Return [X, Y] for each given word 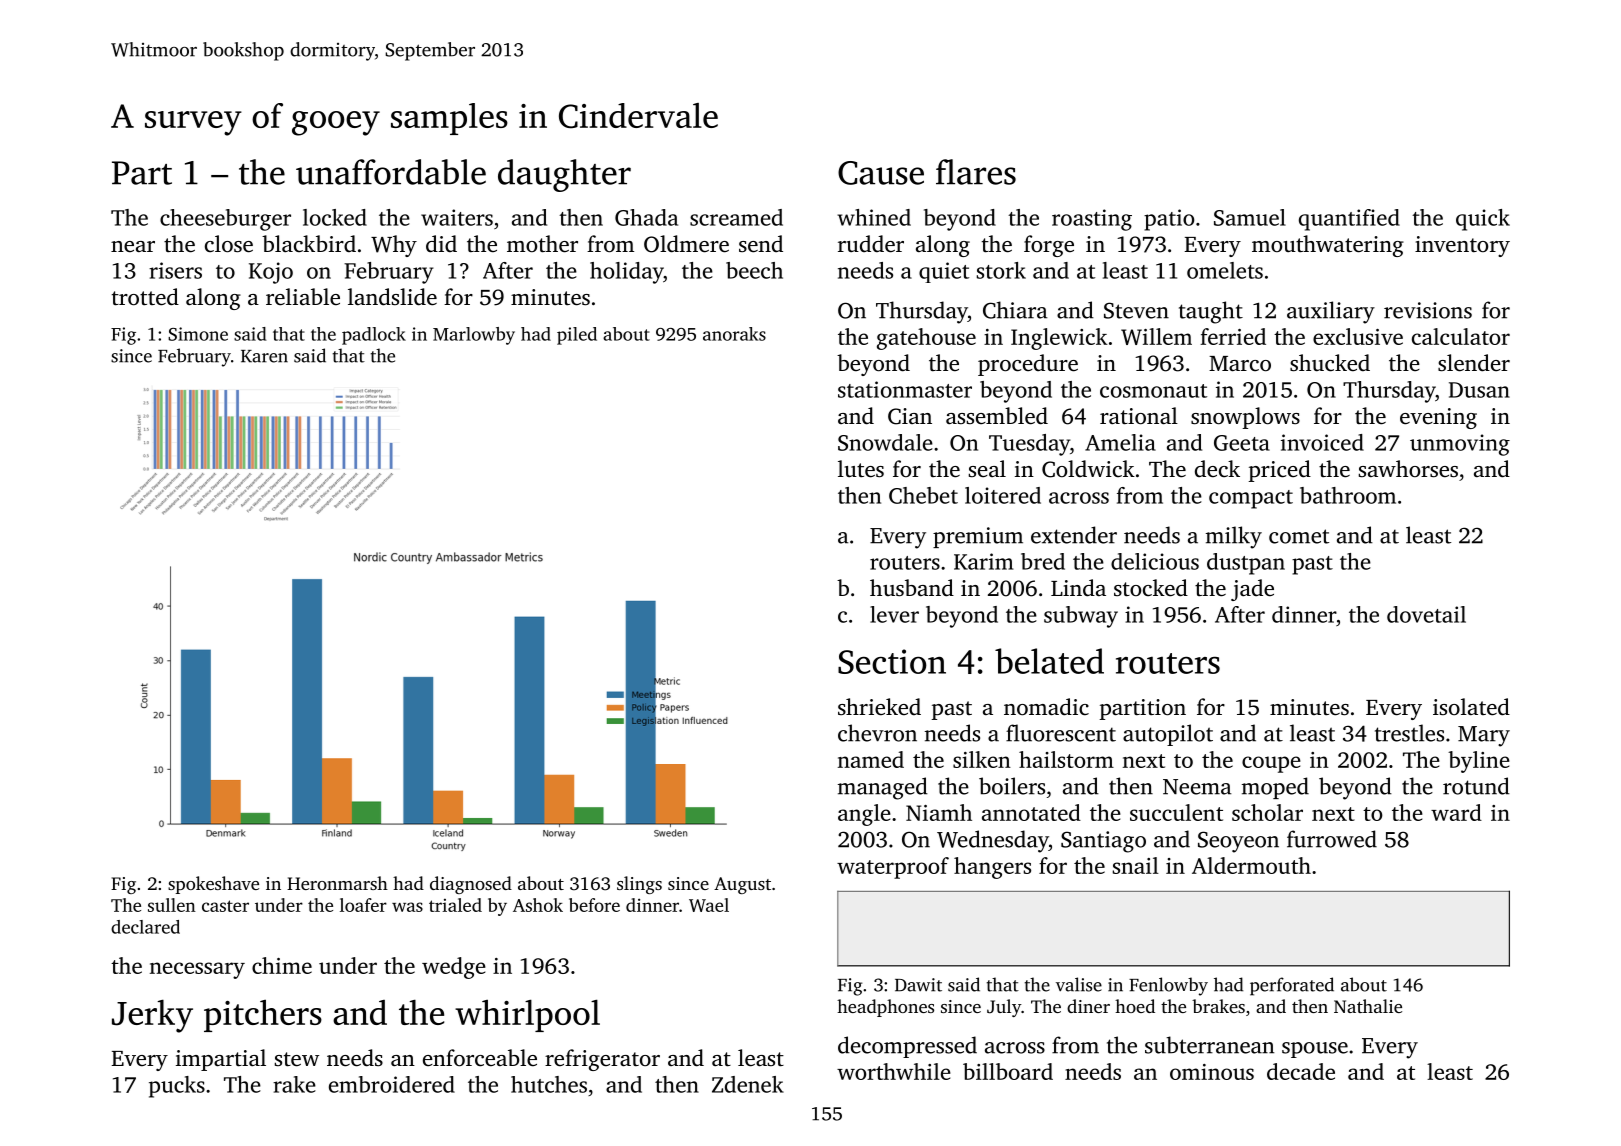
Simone [198, 334]
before [594, 905]
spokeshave [213, 885]
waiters [457, 217]
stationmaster [905, 389]
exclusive [1358, 336]
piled [577, 336]
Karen [264, 356]
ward [1456, 812]
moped [1275, 788]
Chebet [923, 495]
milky [1234, 537]
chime [282, 965]
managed [883, 788]
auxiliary [1331, 312]
